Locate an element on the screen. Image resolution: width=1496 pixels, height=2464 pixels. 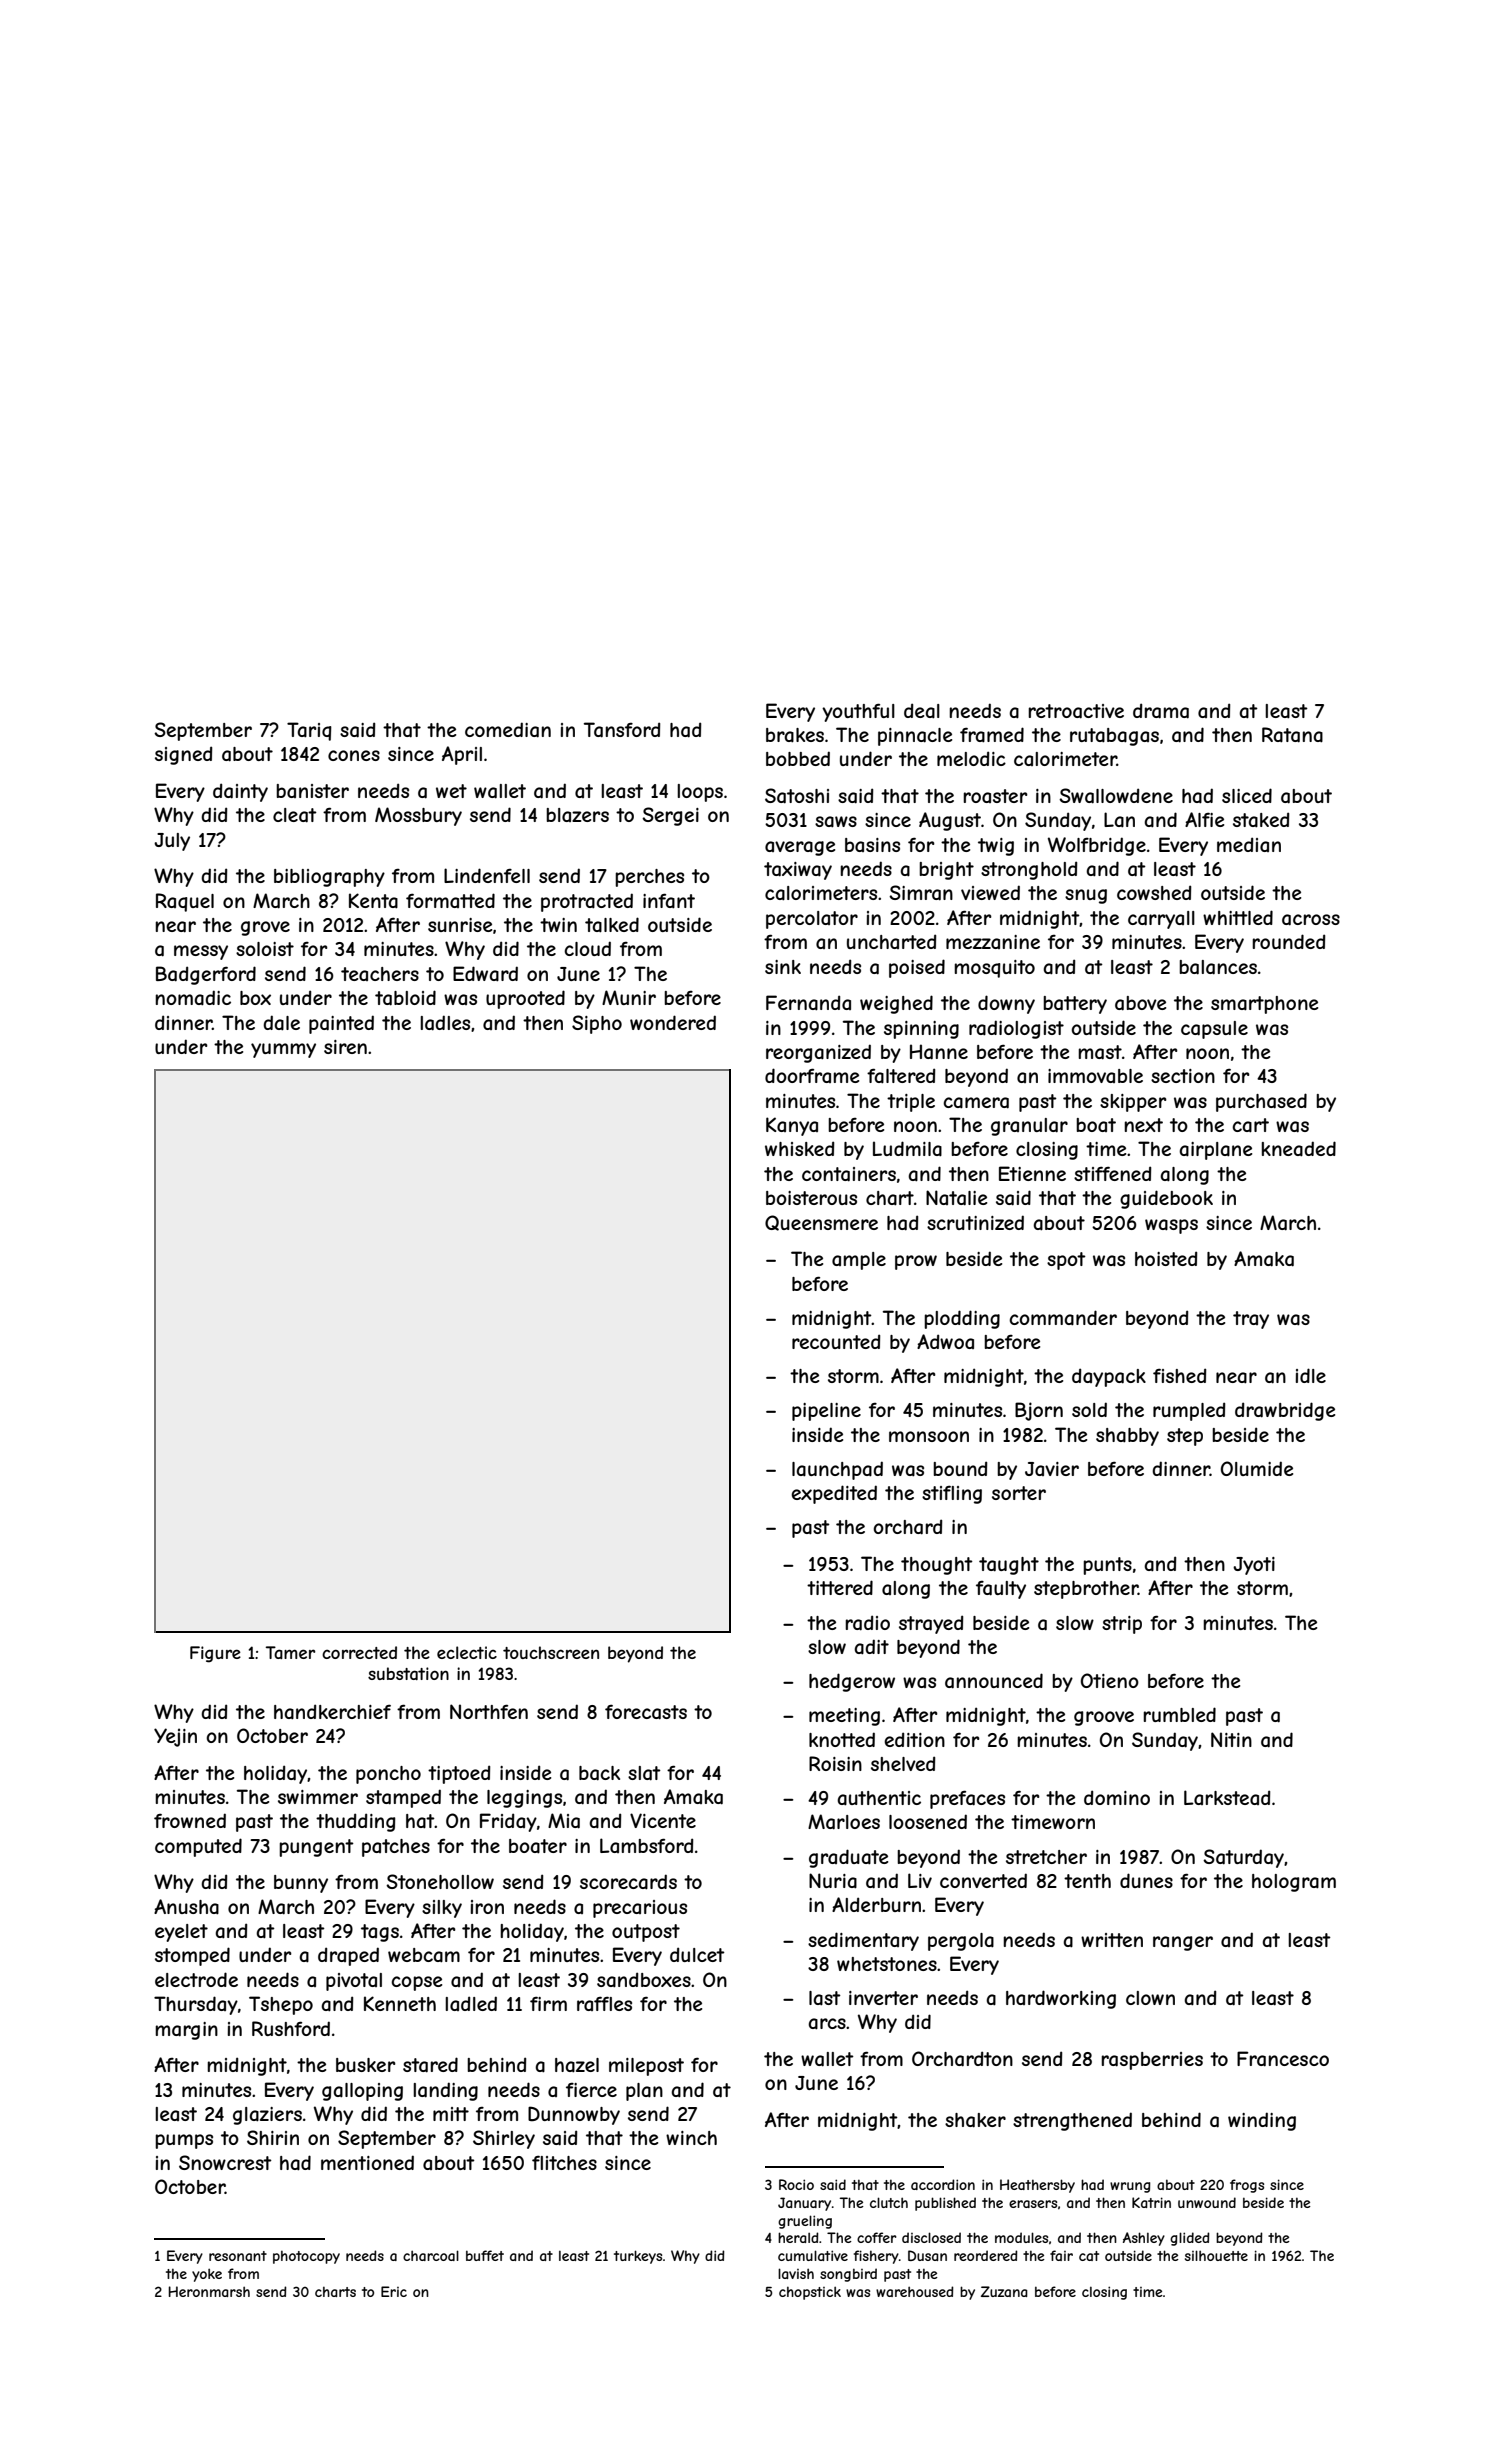
turkeys is located at coordinates (638, 2257).
